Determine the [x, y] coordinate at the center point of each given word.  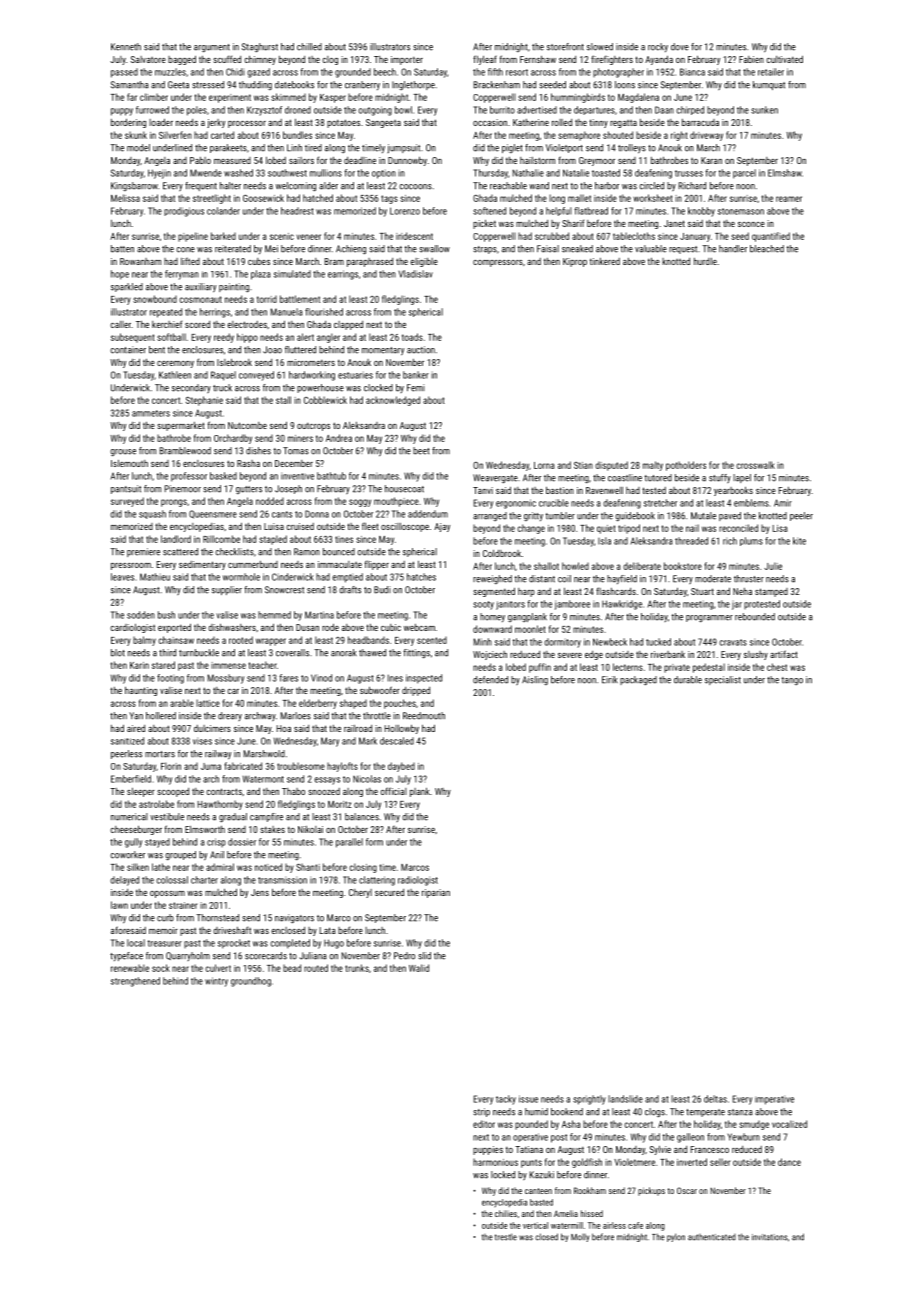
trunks [357, 968]
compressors [498, 263]
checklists [234, 552]
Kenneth [126, 47]
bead [292, 968]
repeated [166, 313]
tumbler [560, 516]
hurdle [705, 261]
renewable [130, 968]
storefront [565, 47]
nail [692, 528]
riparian [436, 893]
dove [680, 47]
